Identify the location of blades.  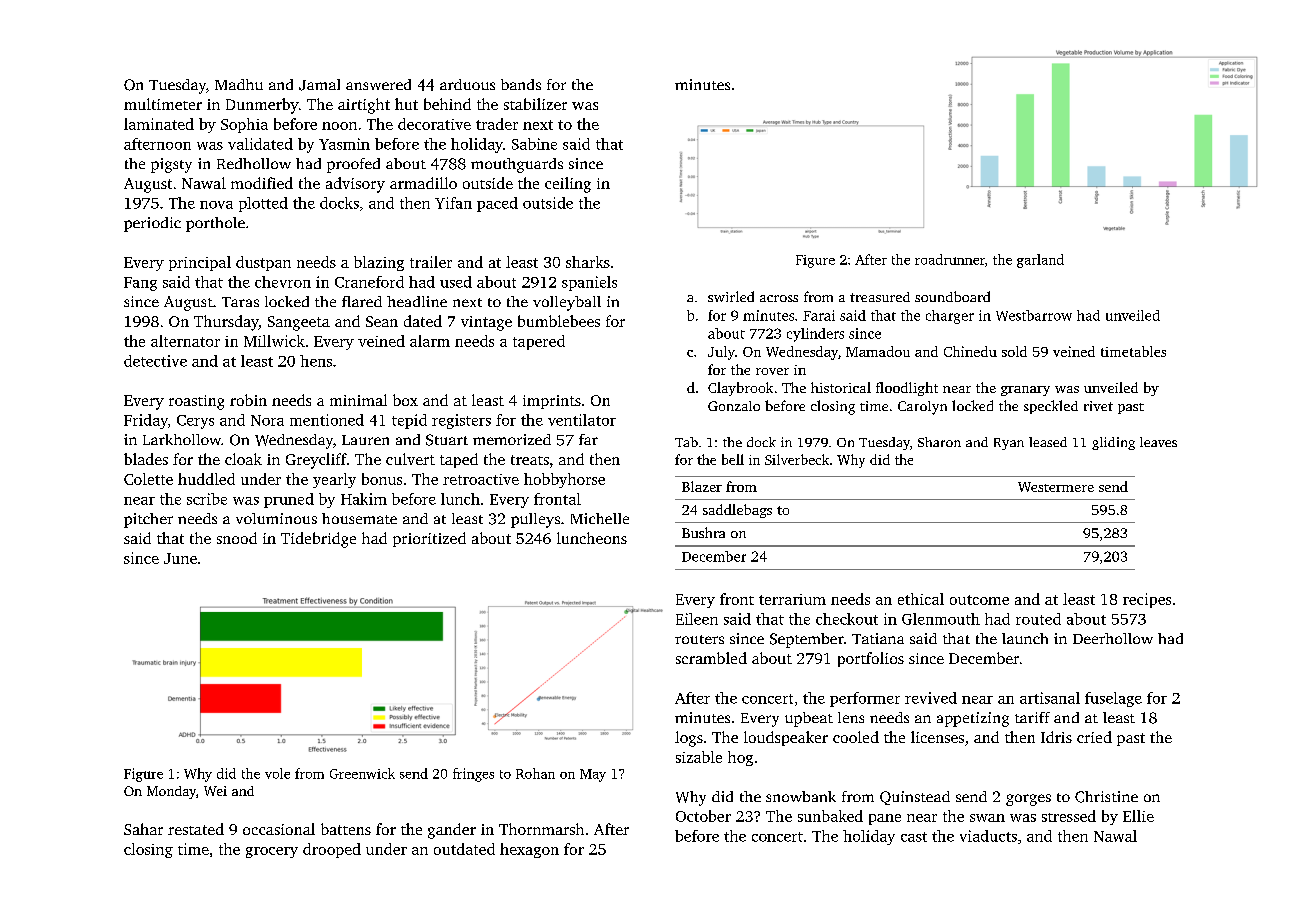
(146, 459).
